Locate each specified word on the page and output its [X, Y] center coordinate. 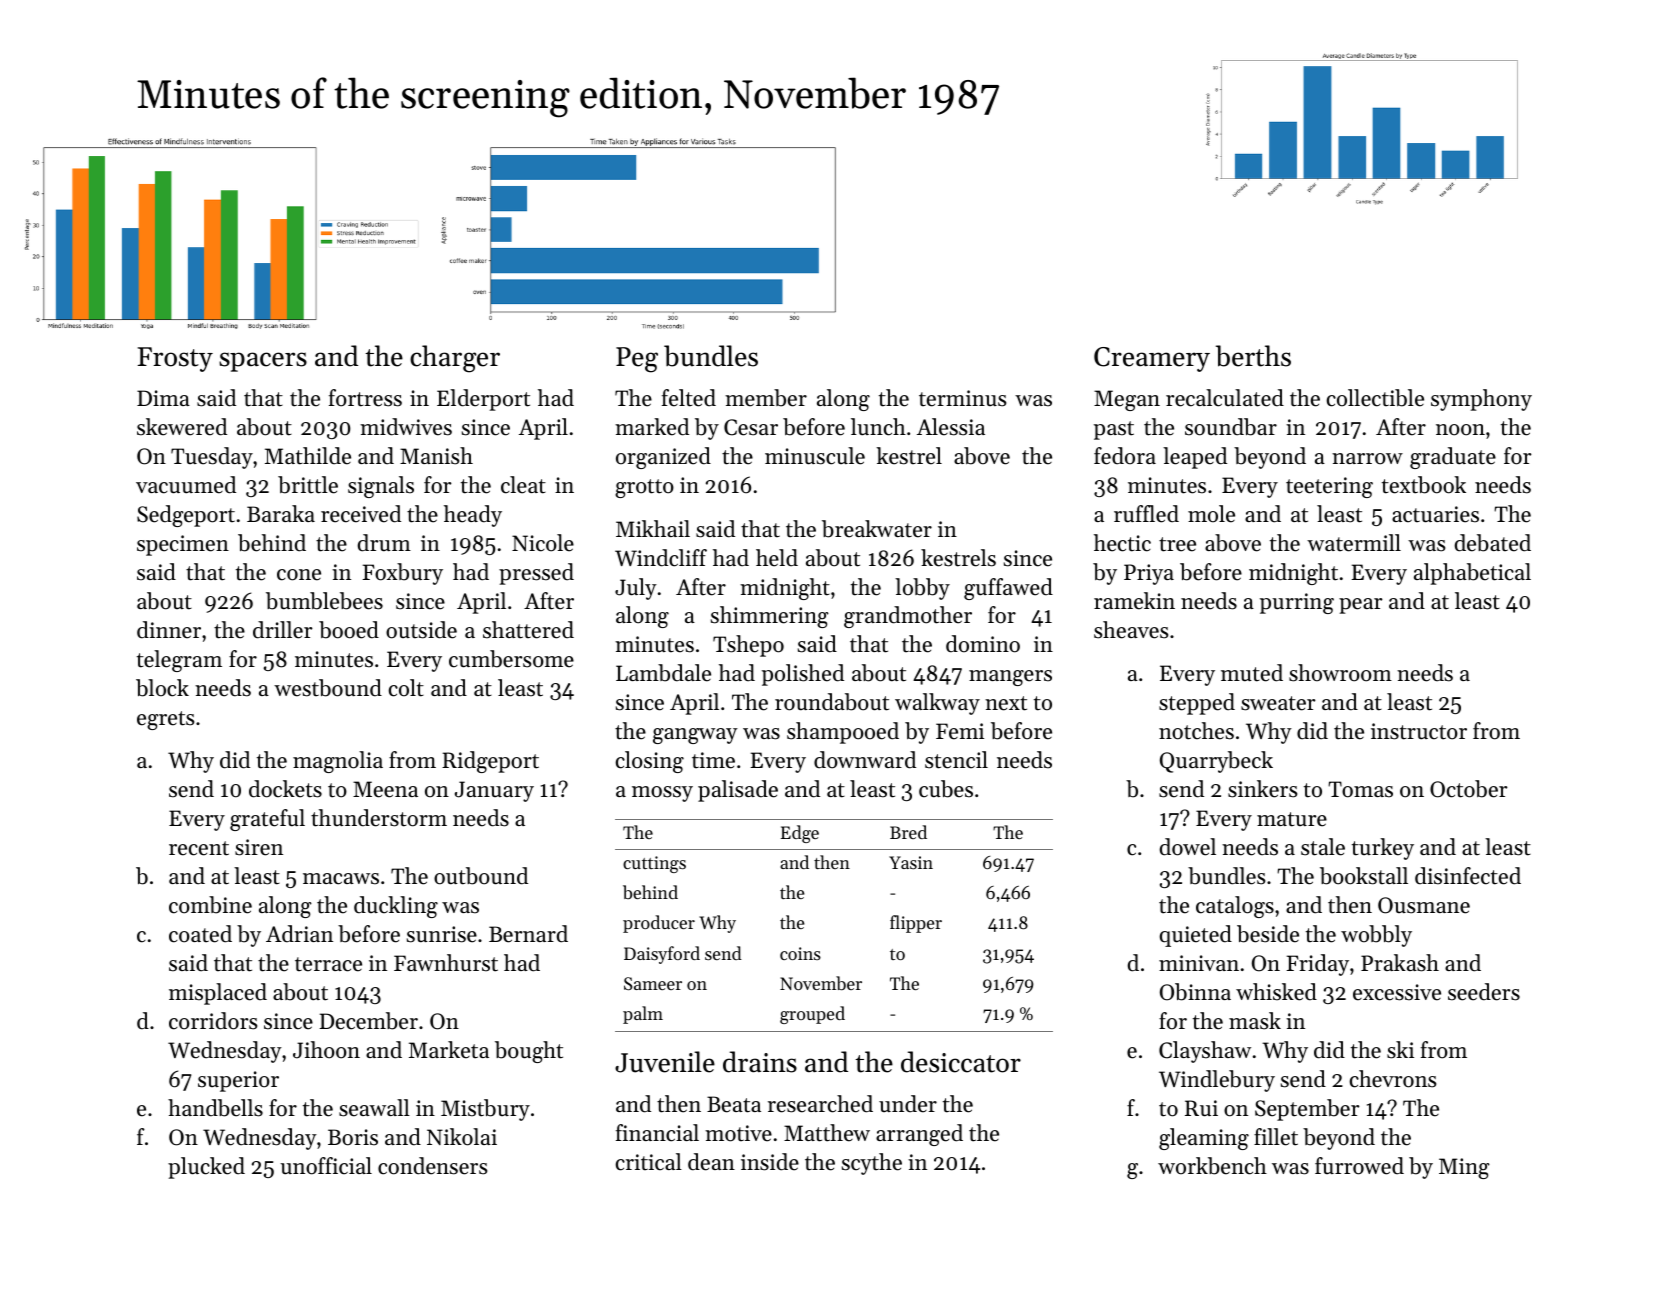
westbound [328, 688]
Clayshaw [1205, 1052]
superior [238, 1081]
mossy [662, 794]
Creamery [1152, 359]
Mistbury [485, 1110]
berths [1253, 356]
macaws [341, 879]
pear [1361, 606]
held [777, 558]
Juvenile [665, 1062]
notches [1196, 731]
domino [983, 644]
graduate [1453, 458]
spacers [263, 362]
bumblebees [324, 601]
